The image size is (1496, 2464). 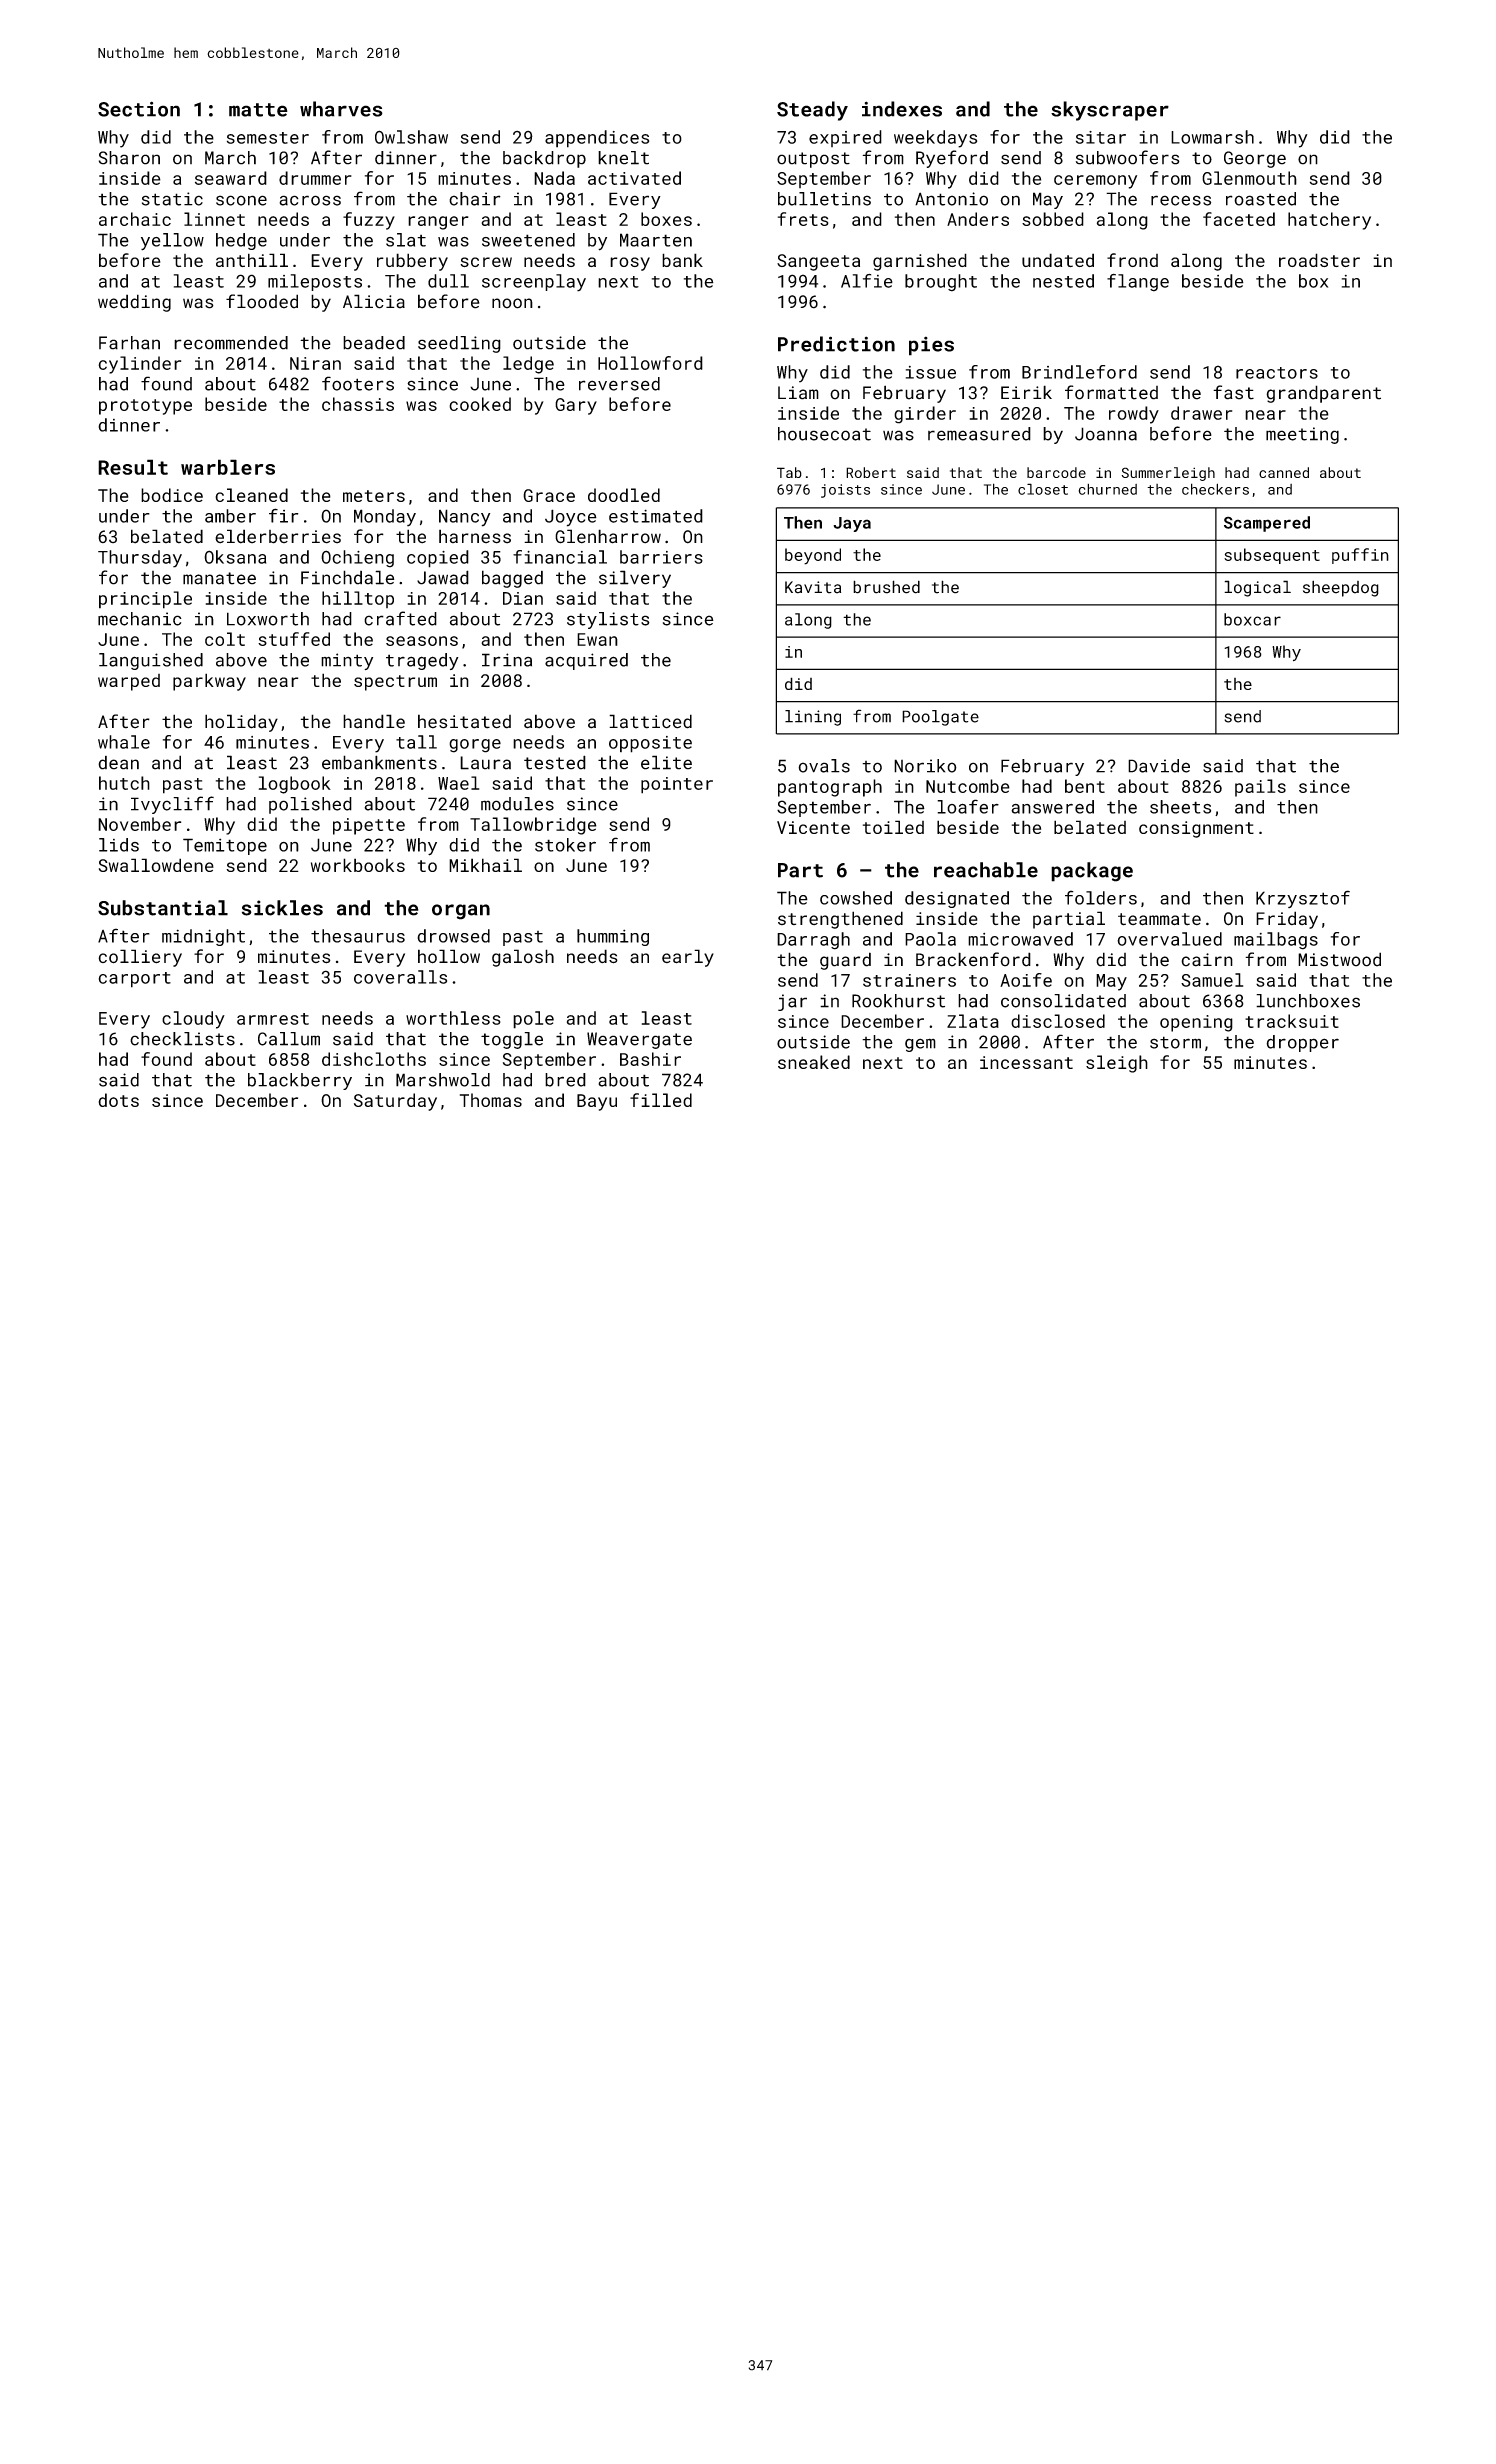 I want to click on rowdy, so click(x=1134, y=415).
